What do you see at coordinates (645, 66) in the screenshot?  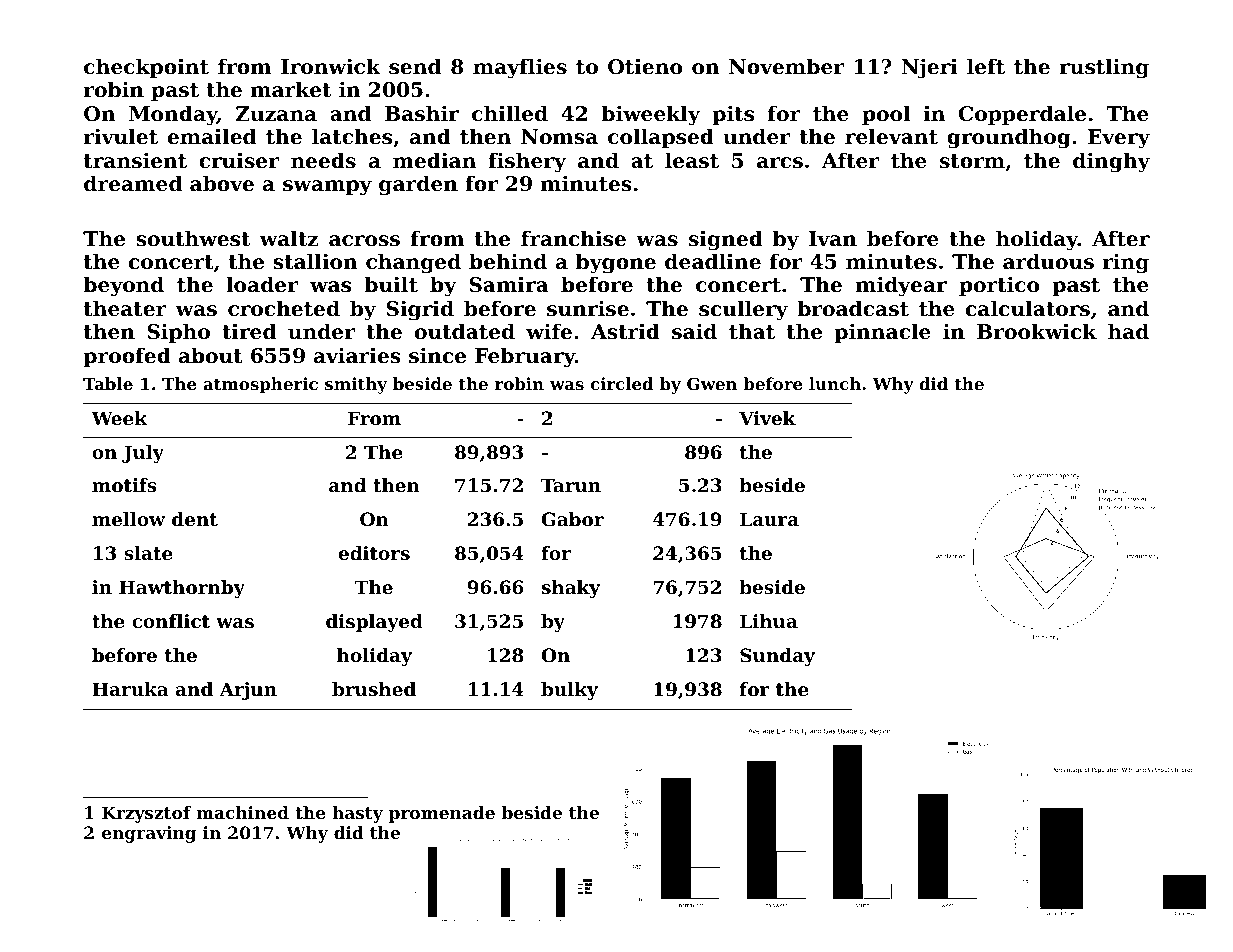 I see `Otieno` at bounding box center [645, 66].
